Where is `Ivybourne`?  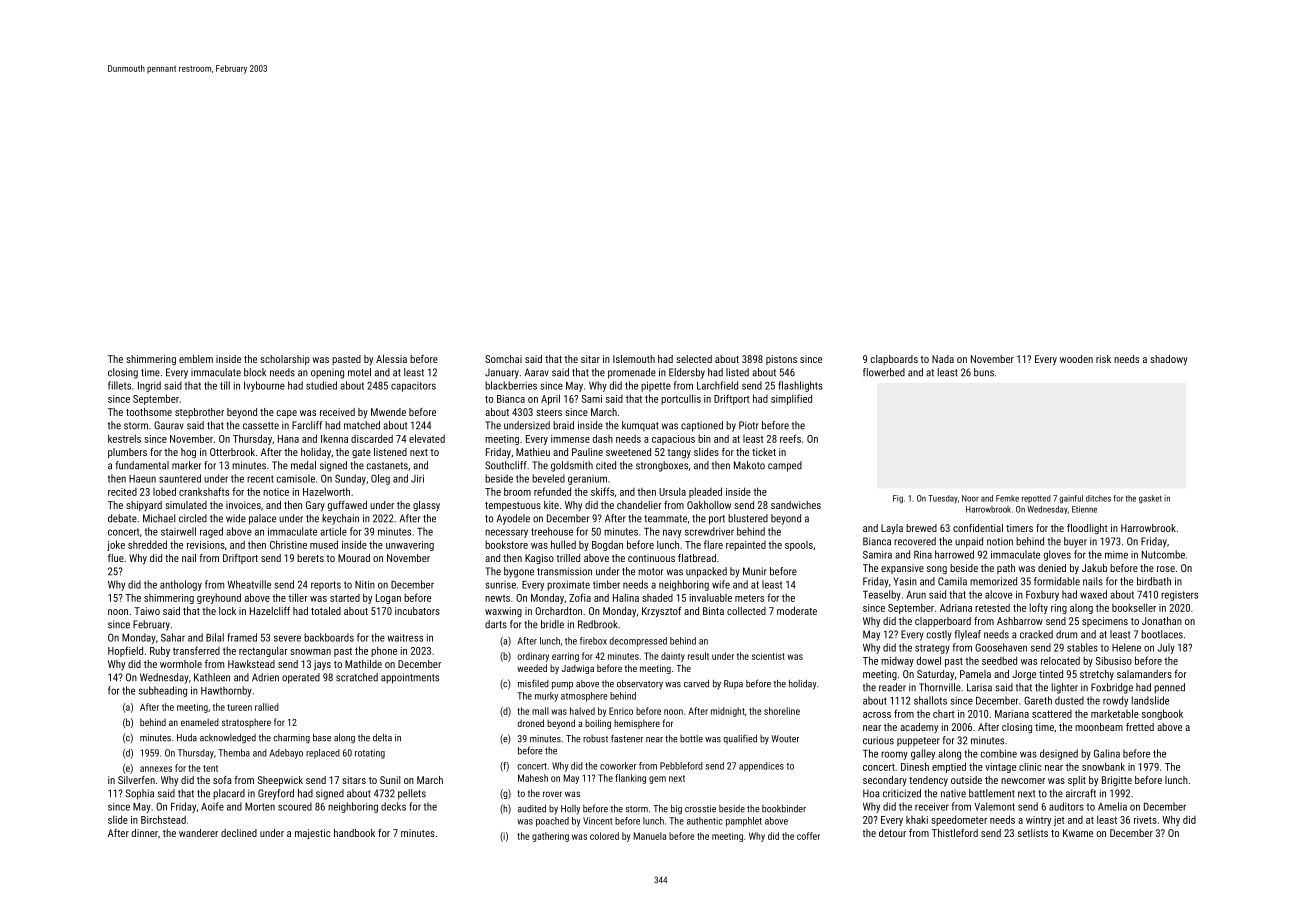
Ivybourne is located at coordinates (264, 386).
